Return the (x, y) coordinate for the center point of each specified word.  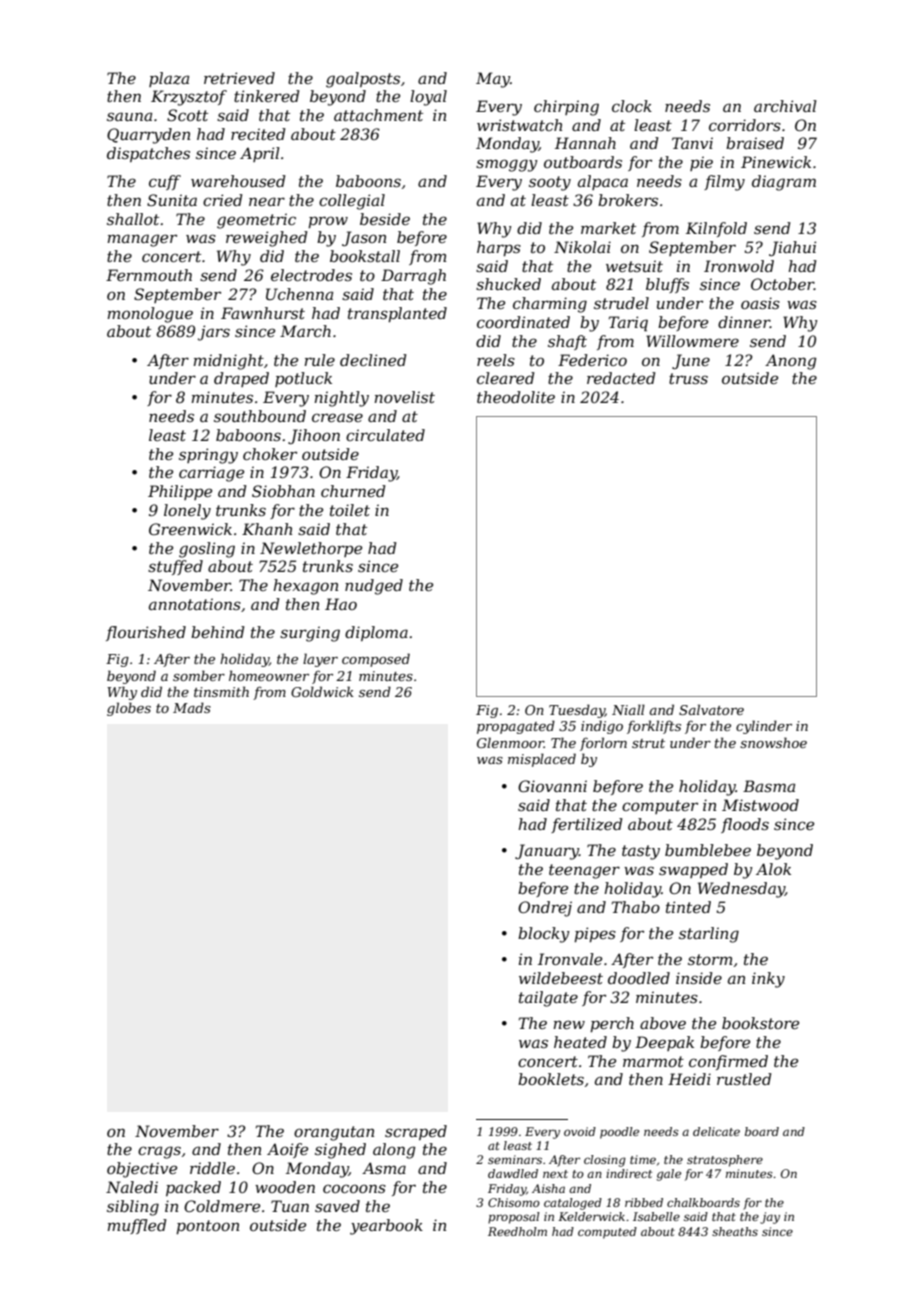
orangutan (334, 1133)
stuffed (175, 567)
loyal (428, 98)
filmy (724, 183)
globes (129, 709)
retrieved (239, 78)
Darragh (413, 277)
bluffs (667, 285)
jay (770, 1218)
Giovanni (552, 786)
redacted (621, 378)
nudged (374, 587)
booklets (551, 1079)
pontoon (207, 1227)
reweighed (267, 239)
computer (660, 807)
